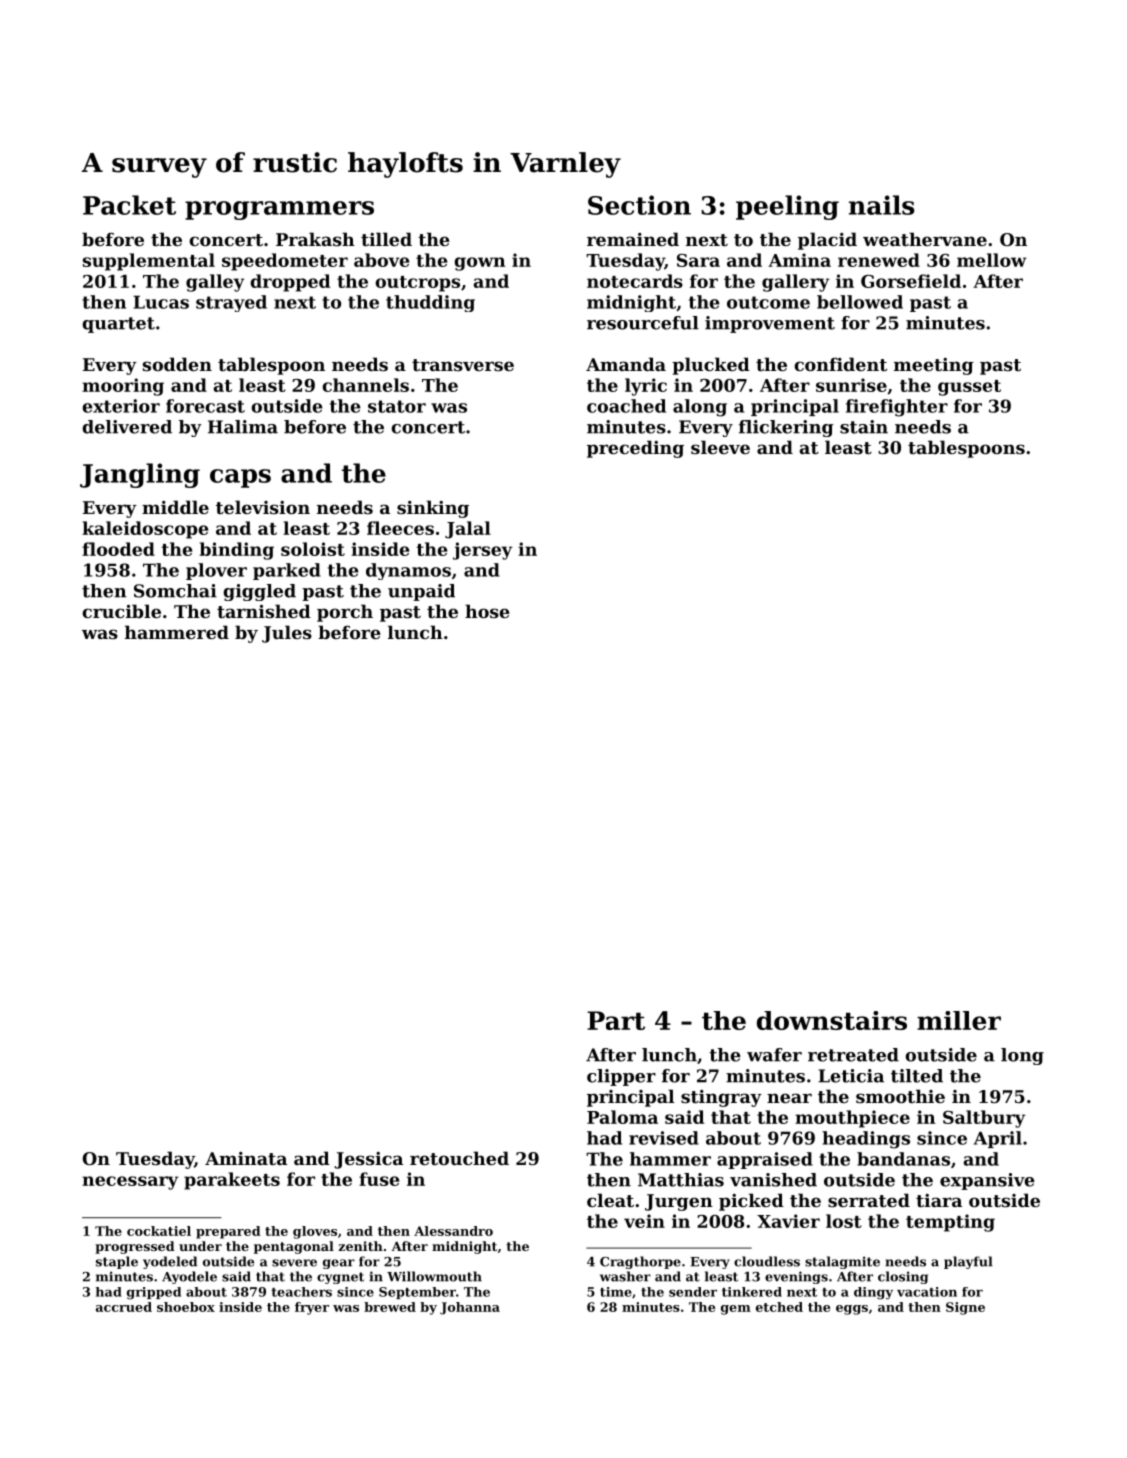 Image resolution: width=1127 pixels, height=1458 pixels. I want to click on quartet, so click(118, 325).
